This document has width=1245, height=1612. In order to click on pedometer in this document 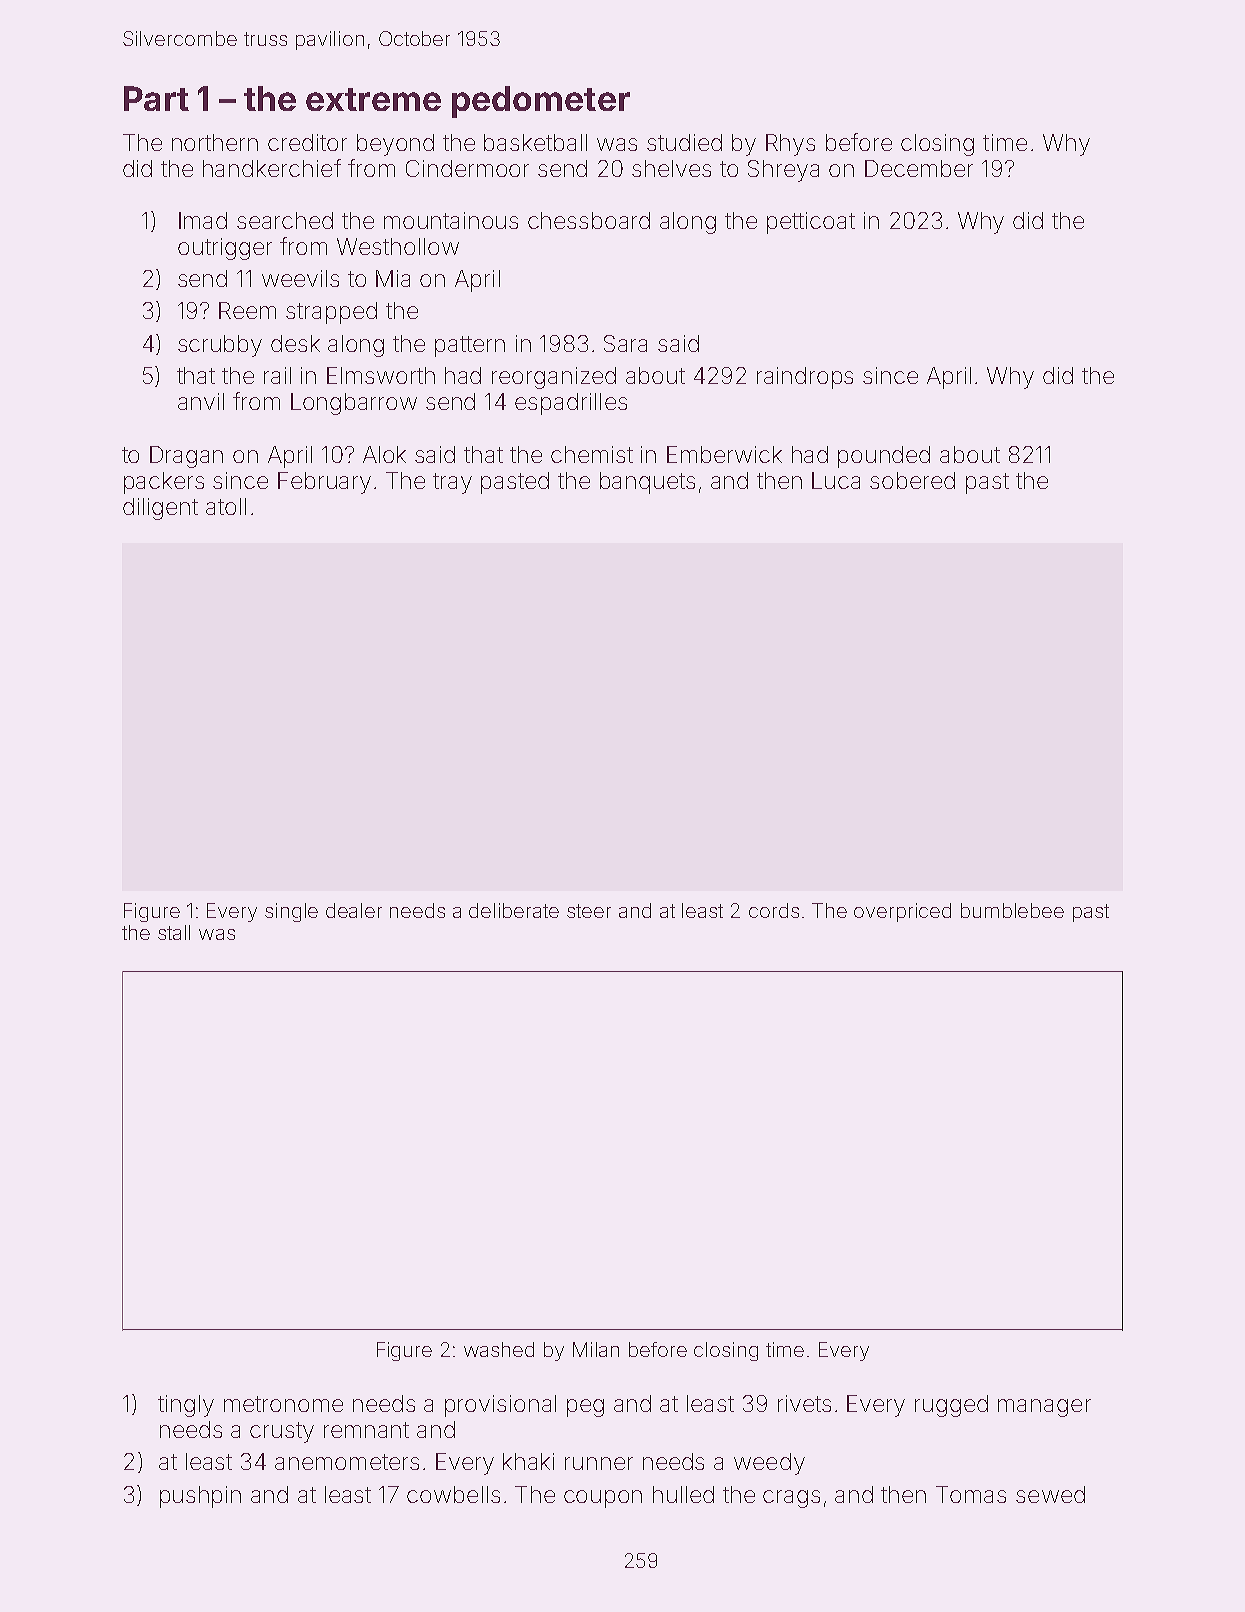, I will do `click(541, 102)`.
